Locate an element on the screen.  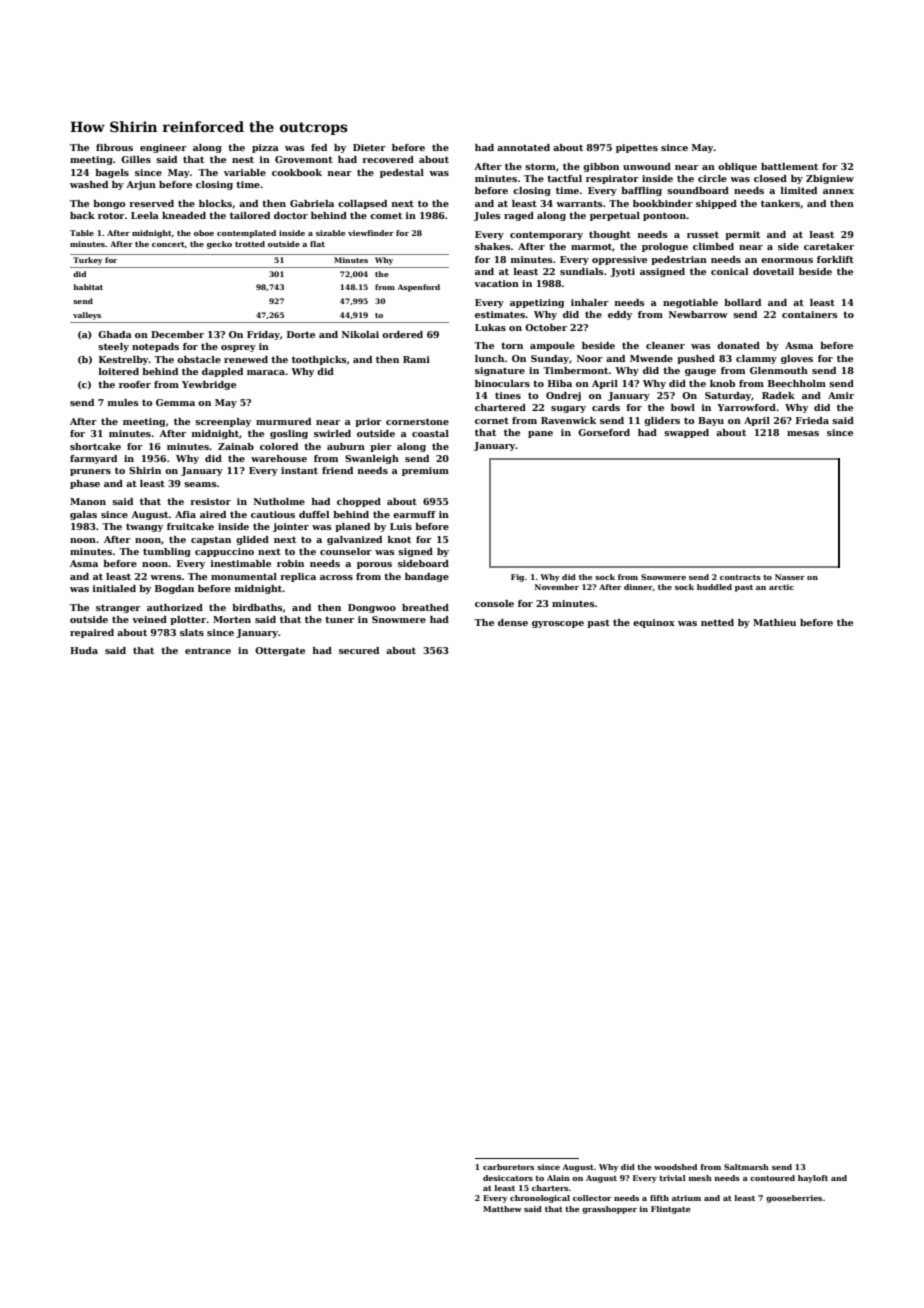
secured is located at coordinates (359, 650).
